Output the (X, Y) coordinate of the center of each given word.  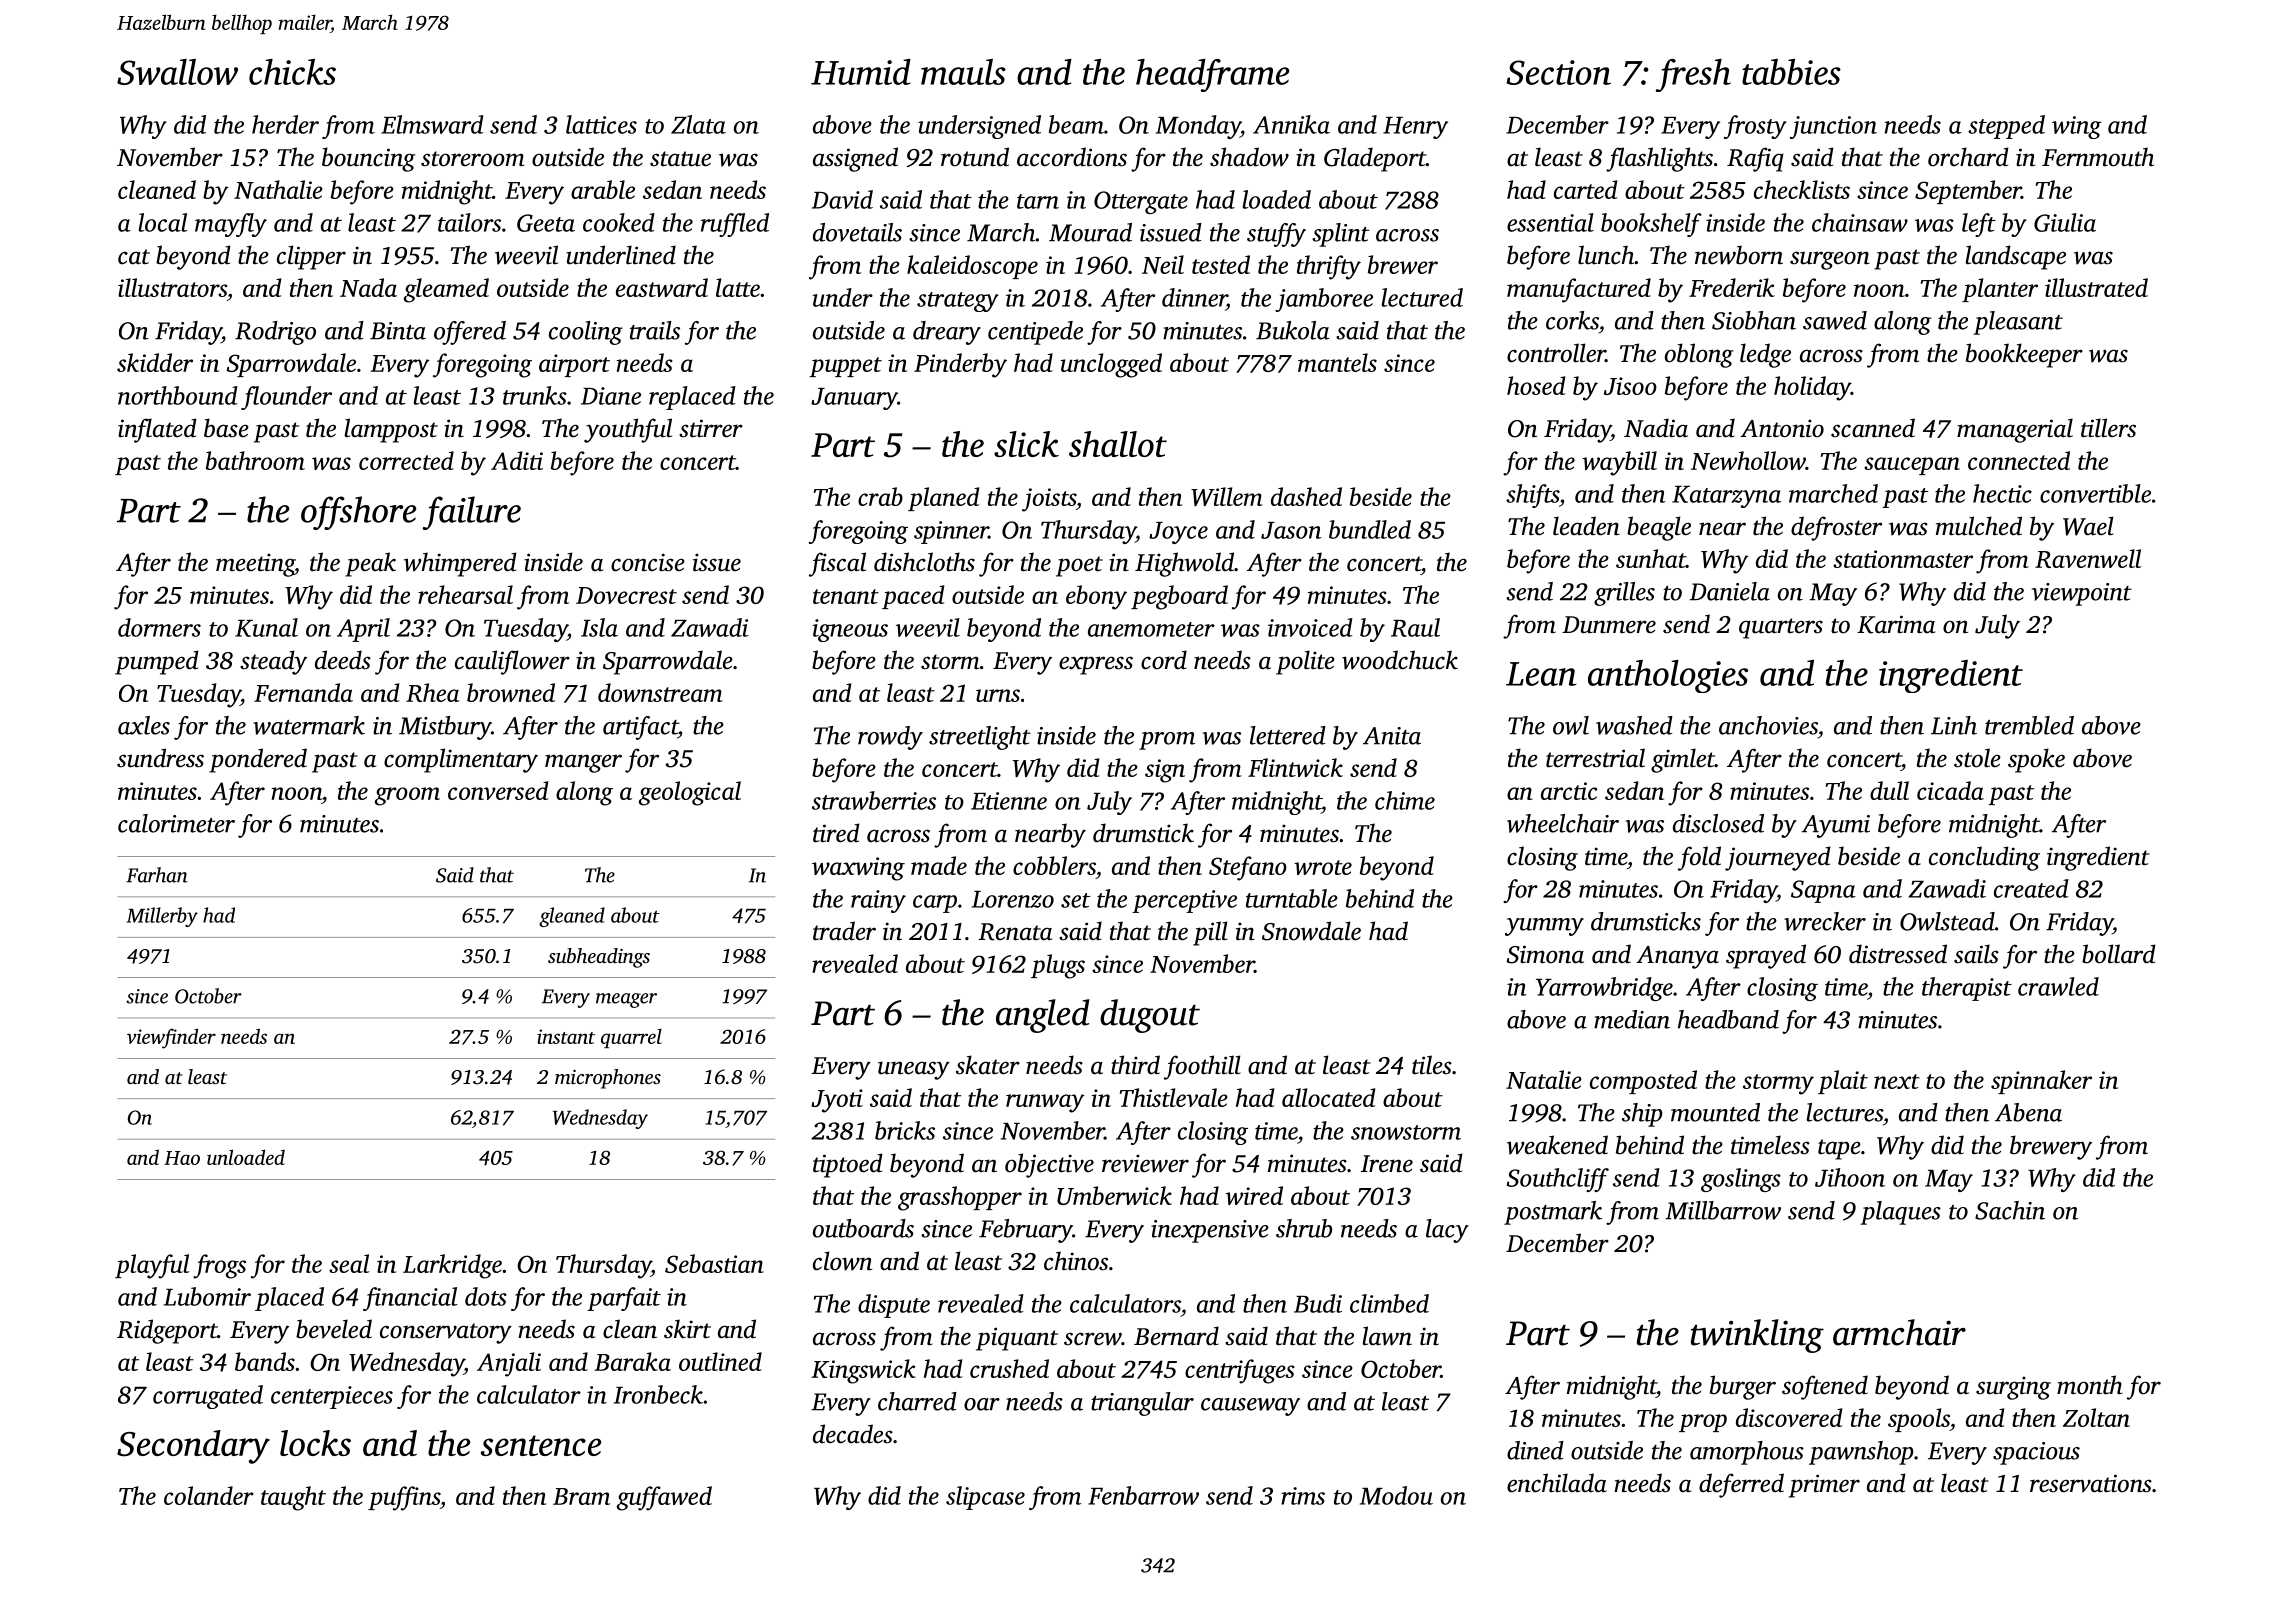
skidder (155, 362)
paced (913, 597)
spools (1919, 1420)
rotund (975, 157)
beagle (1659, 528)
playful (152, 1266)
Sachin (2010, 1210)
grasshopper (960, 1198)
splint (1340, 235)
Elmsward (432, 124)
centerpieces (332, 1397)
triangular (1142, 1404)
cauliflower (512, 662)
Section (1558, 72)
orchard (1968, 157)
